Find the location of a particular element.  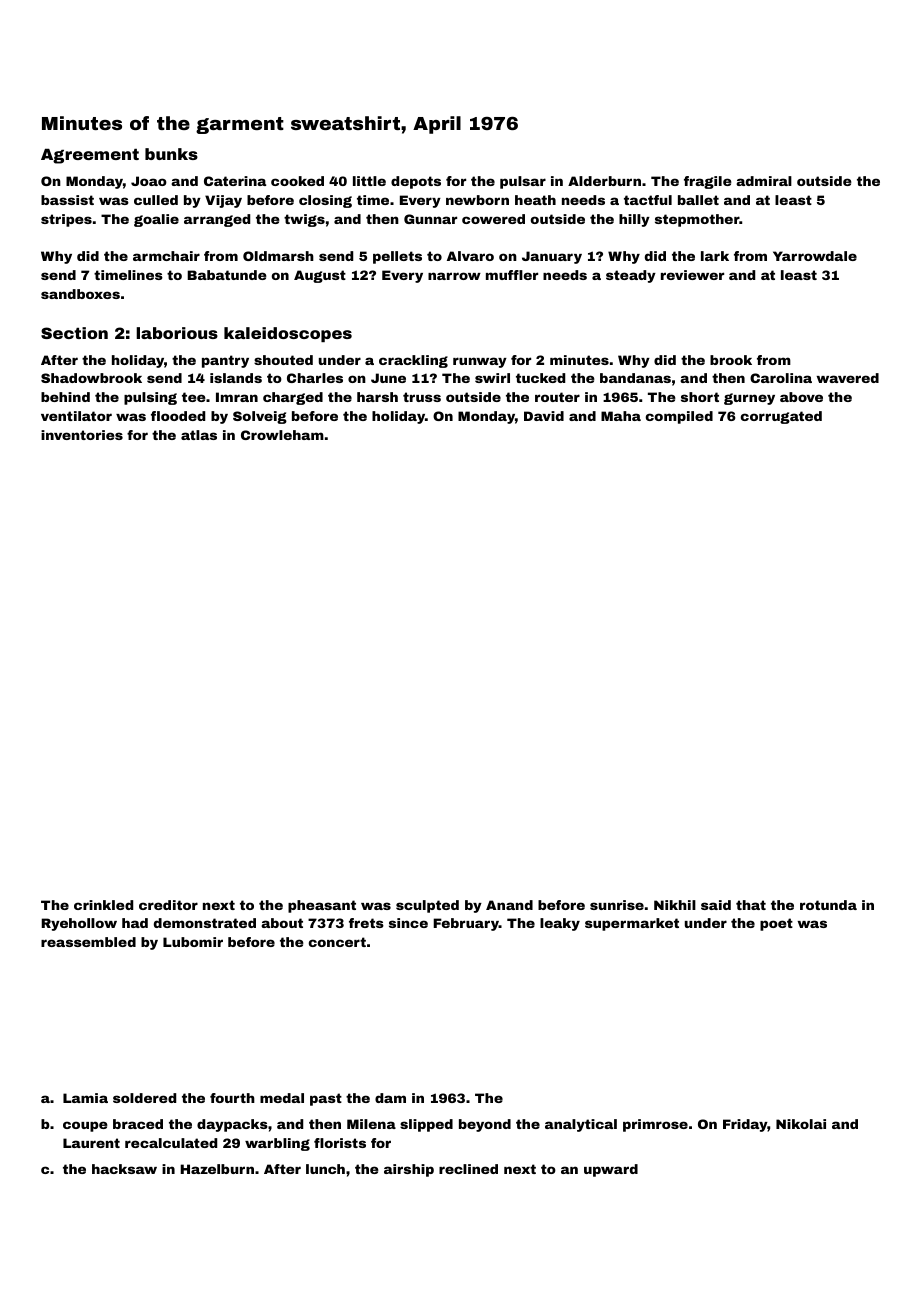

laborious is located at coordinates (177, 333).
